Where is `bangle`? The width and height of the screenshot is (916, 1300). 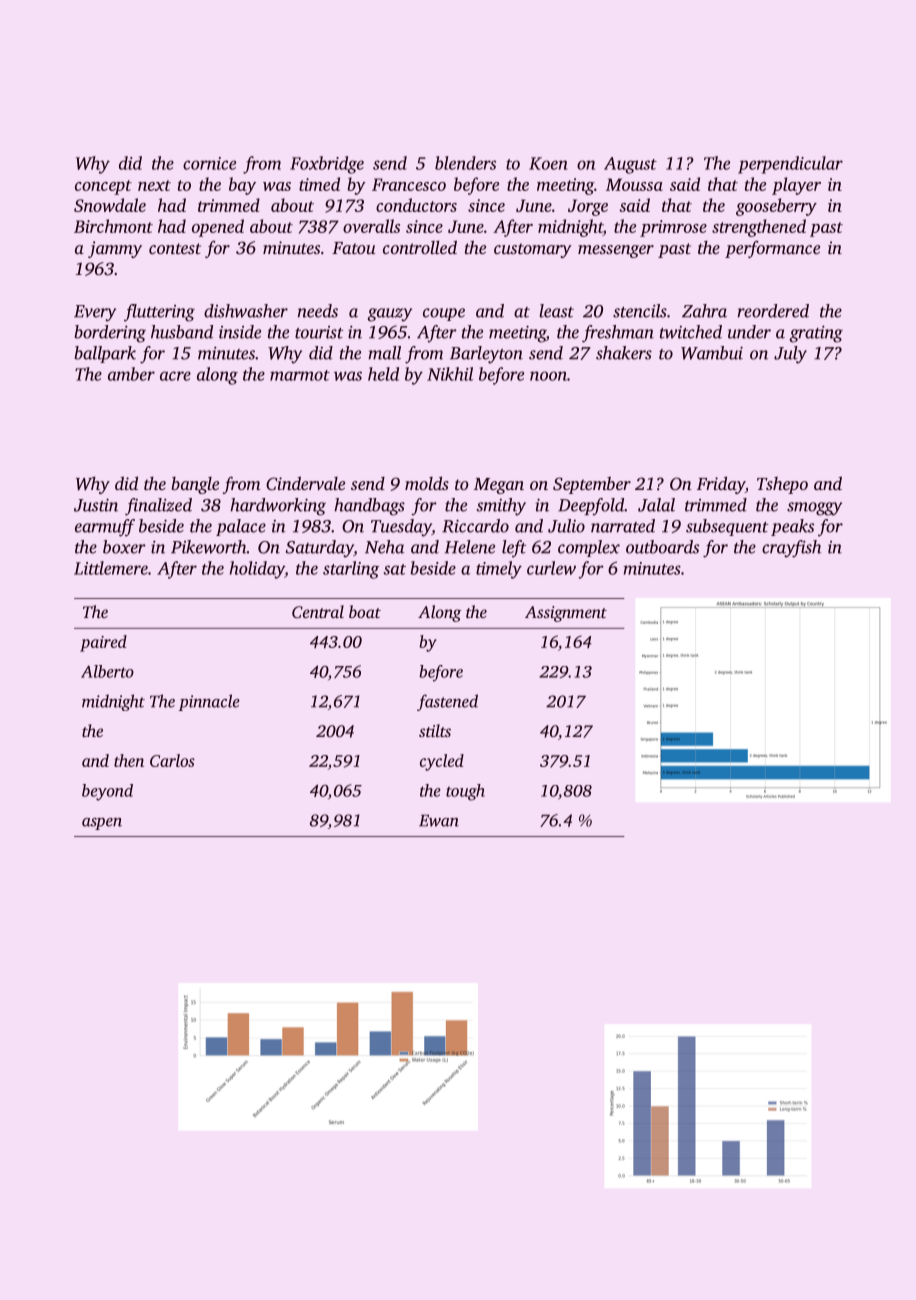 bangle is located at coordinates (195, 485).
